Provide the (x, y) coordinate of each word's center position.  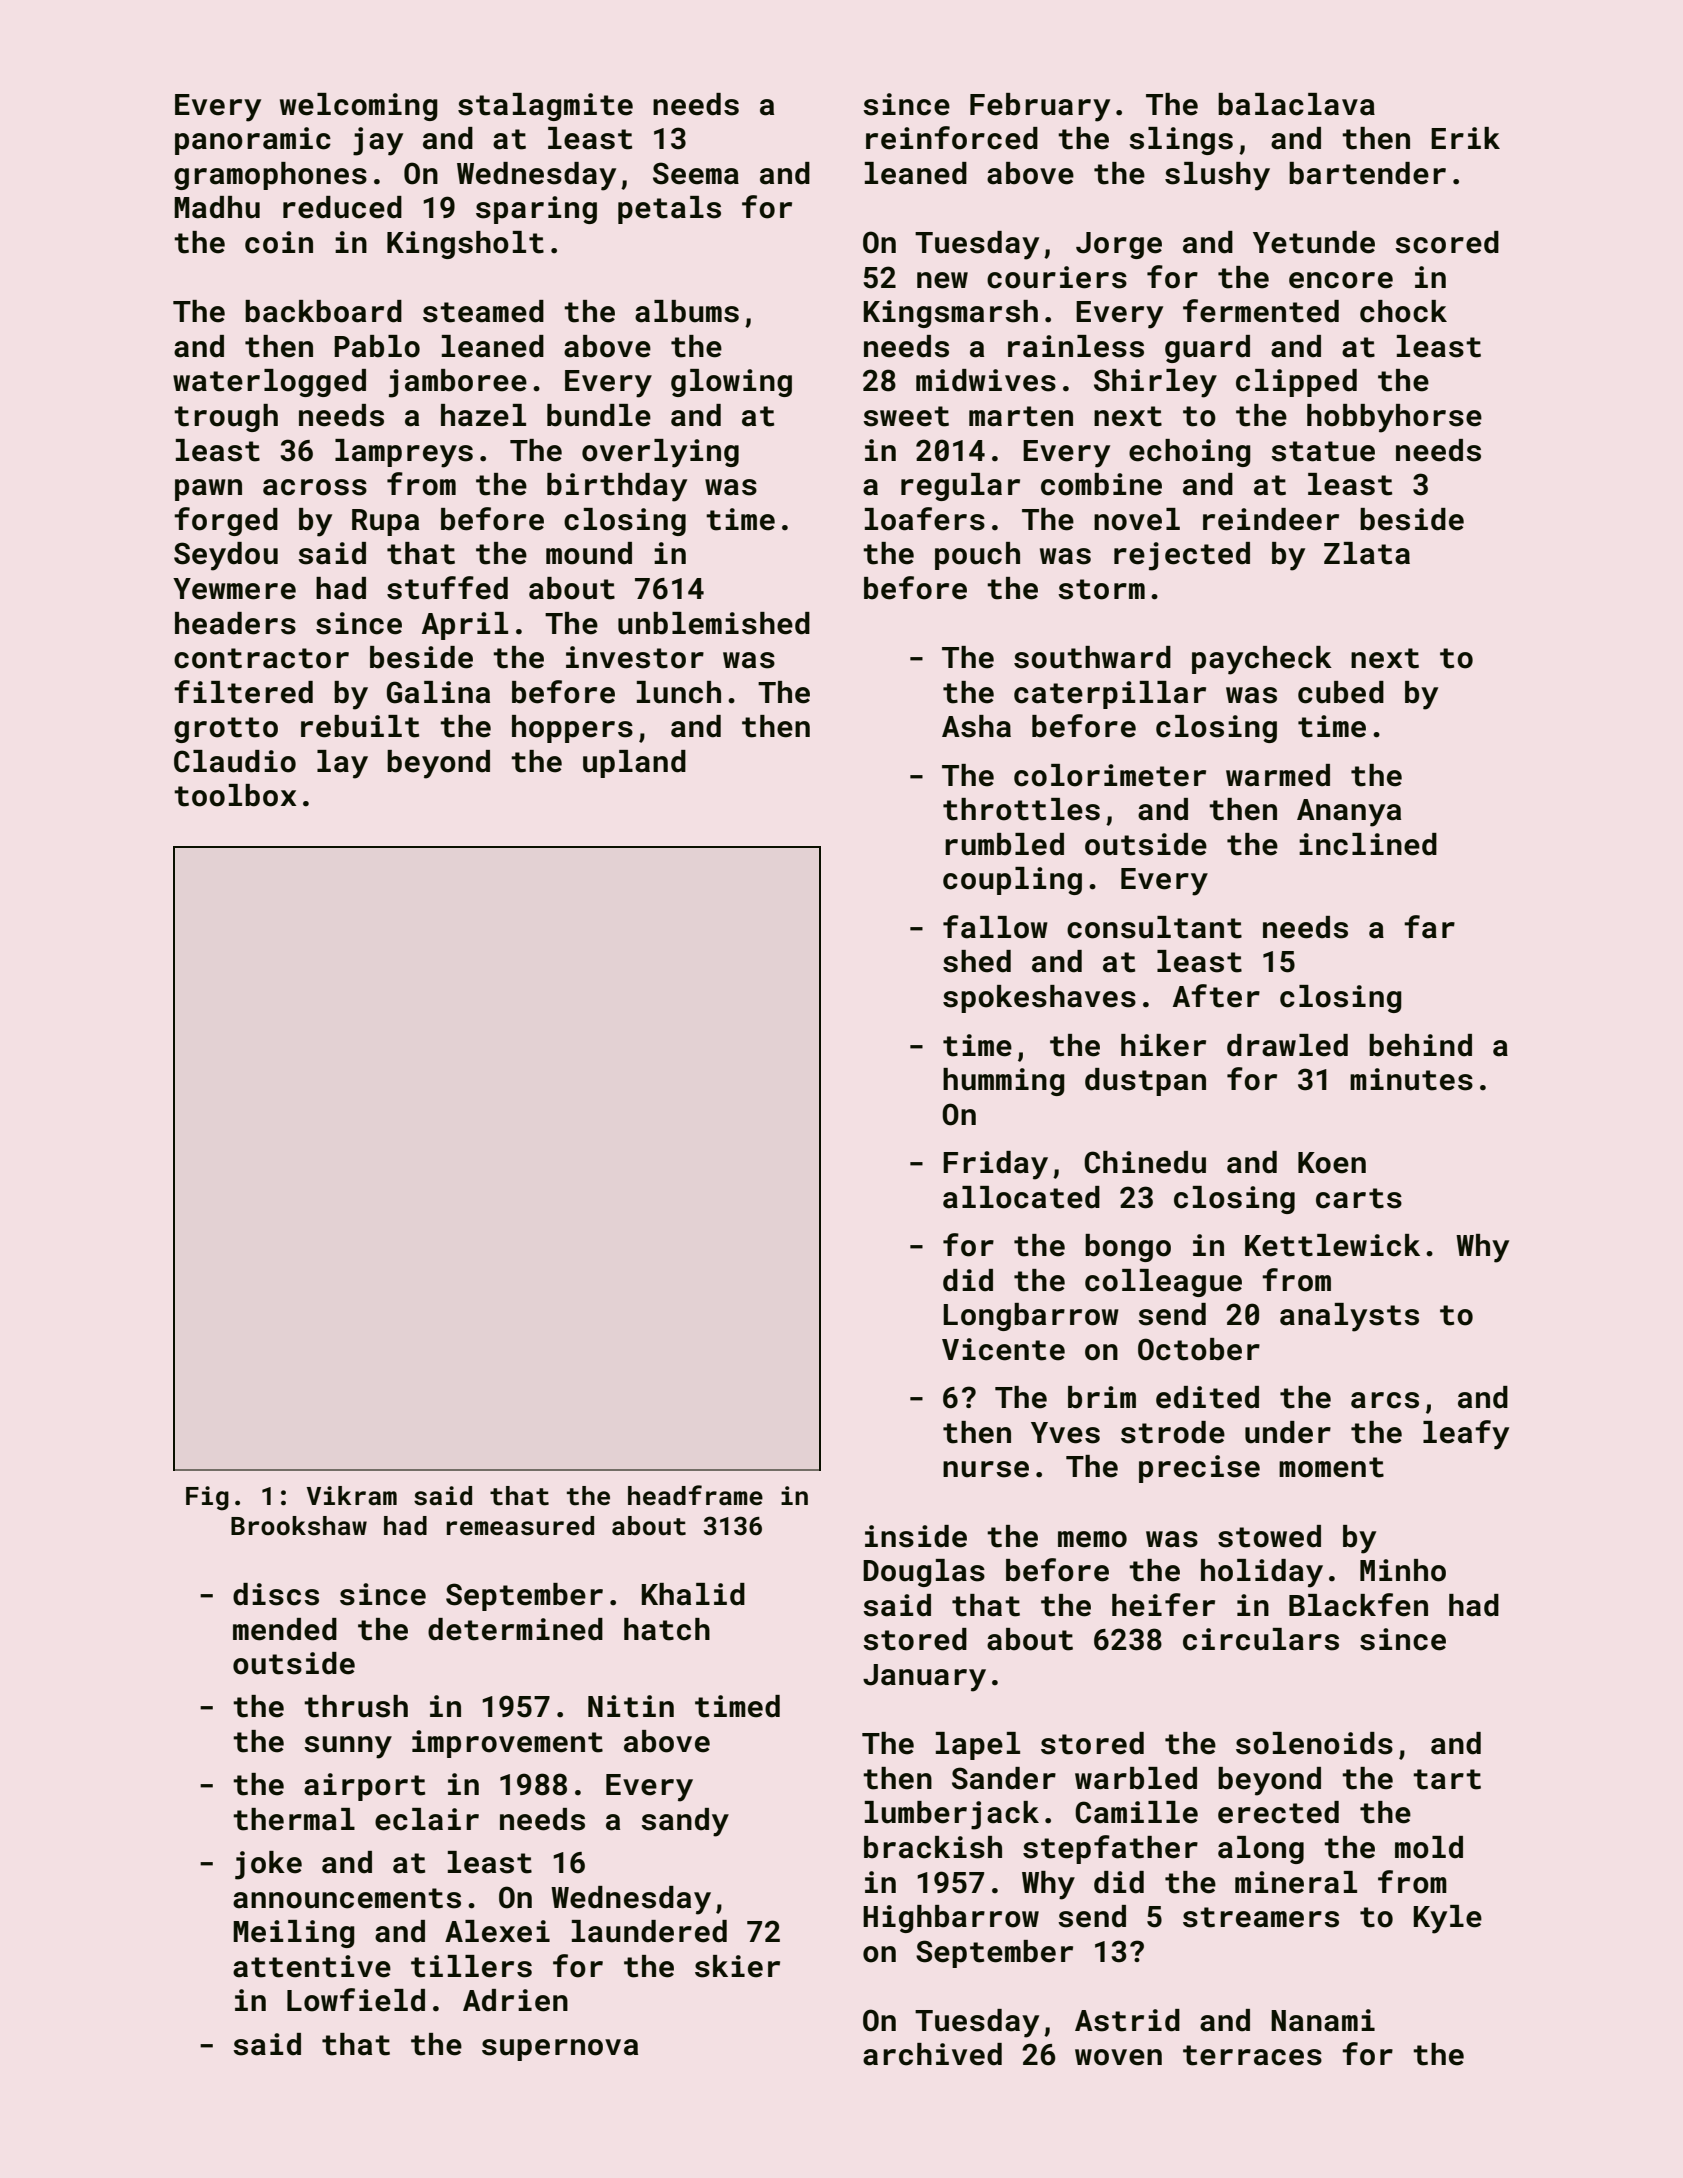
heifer (1163, 1605)
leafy (1466, 1435)
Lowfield (356, 2000)
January (924, 1678)
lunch (679, 692)
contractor (261, 658)
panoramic (253, 141)
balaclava (1296, 104)
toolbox (235, 795)
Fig (207, 1498)
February (1040, 107)
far (1429, 927)
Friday (995, 1165)
